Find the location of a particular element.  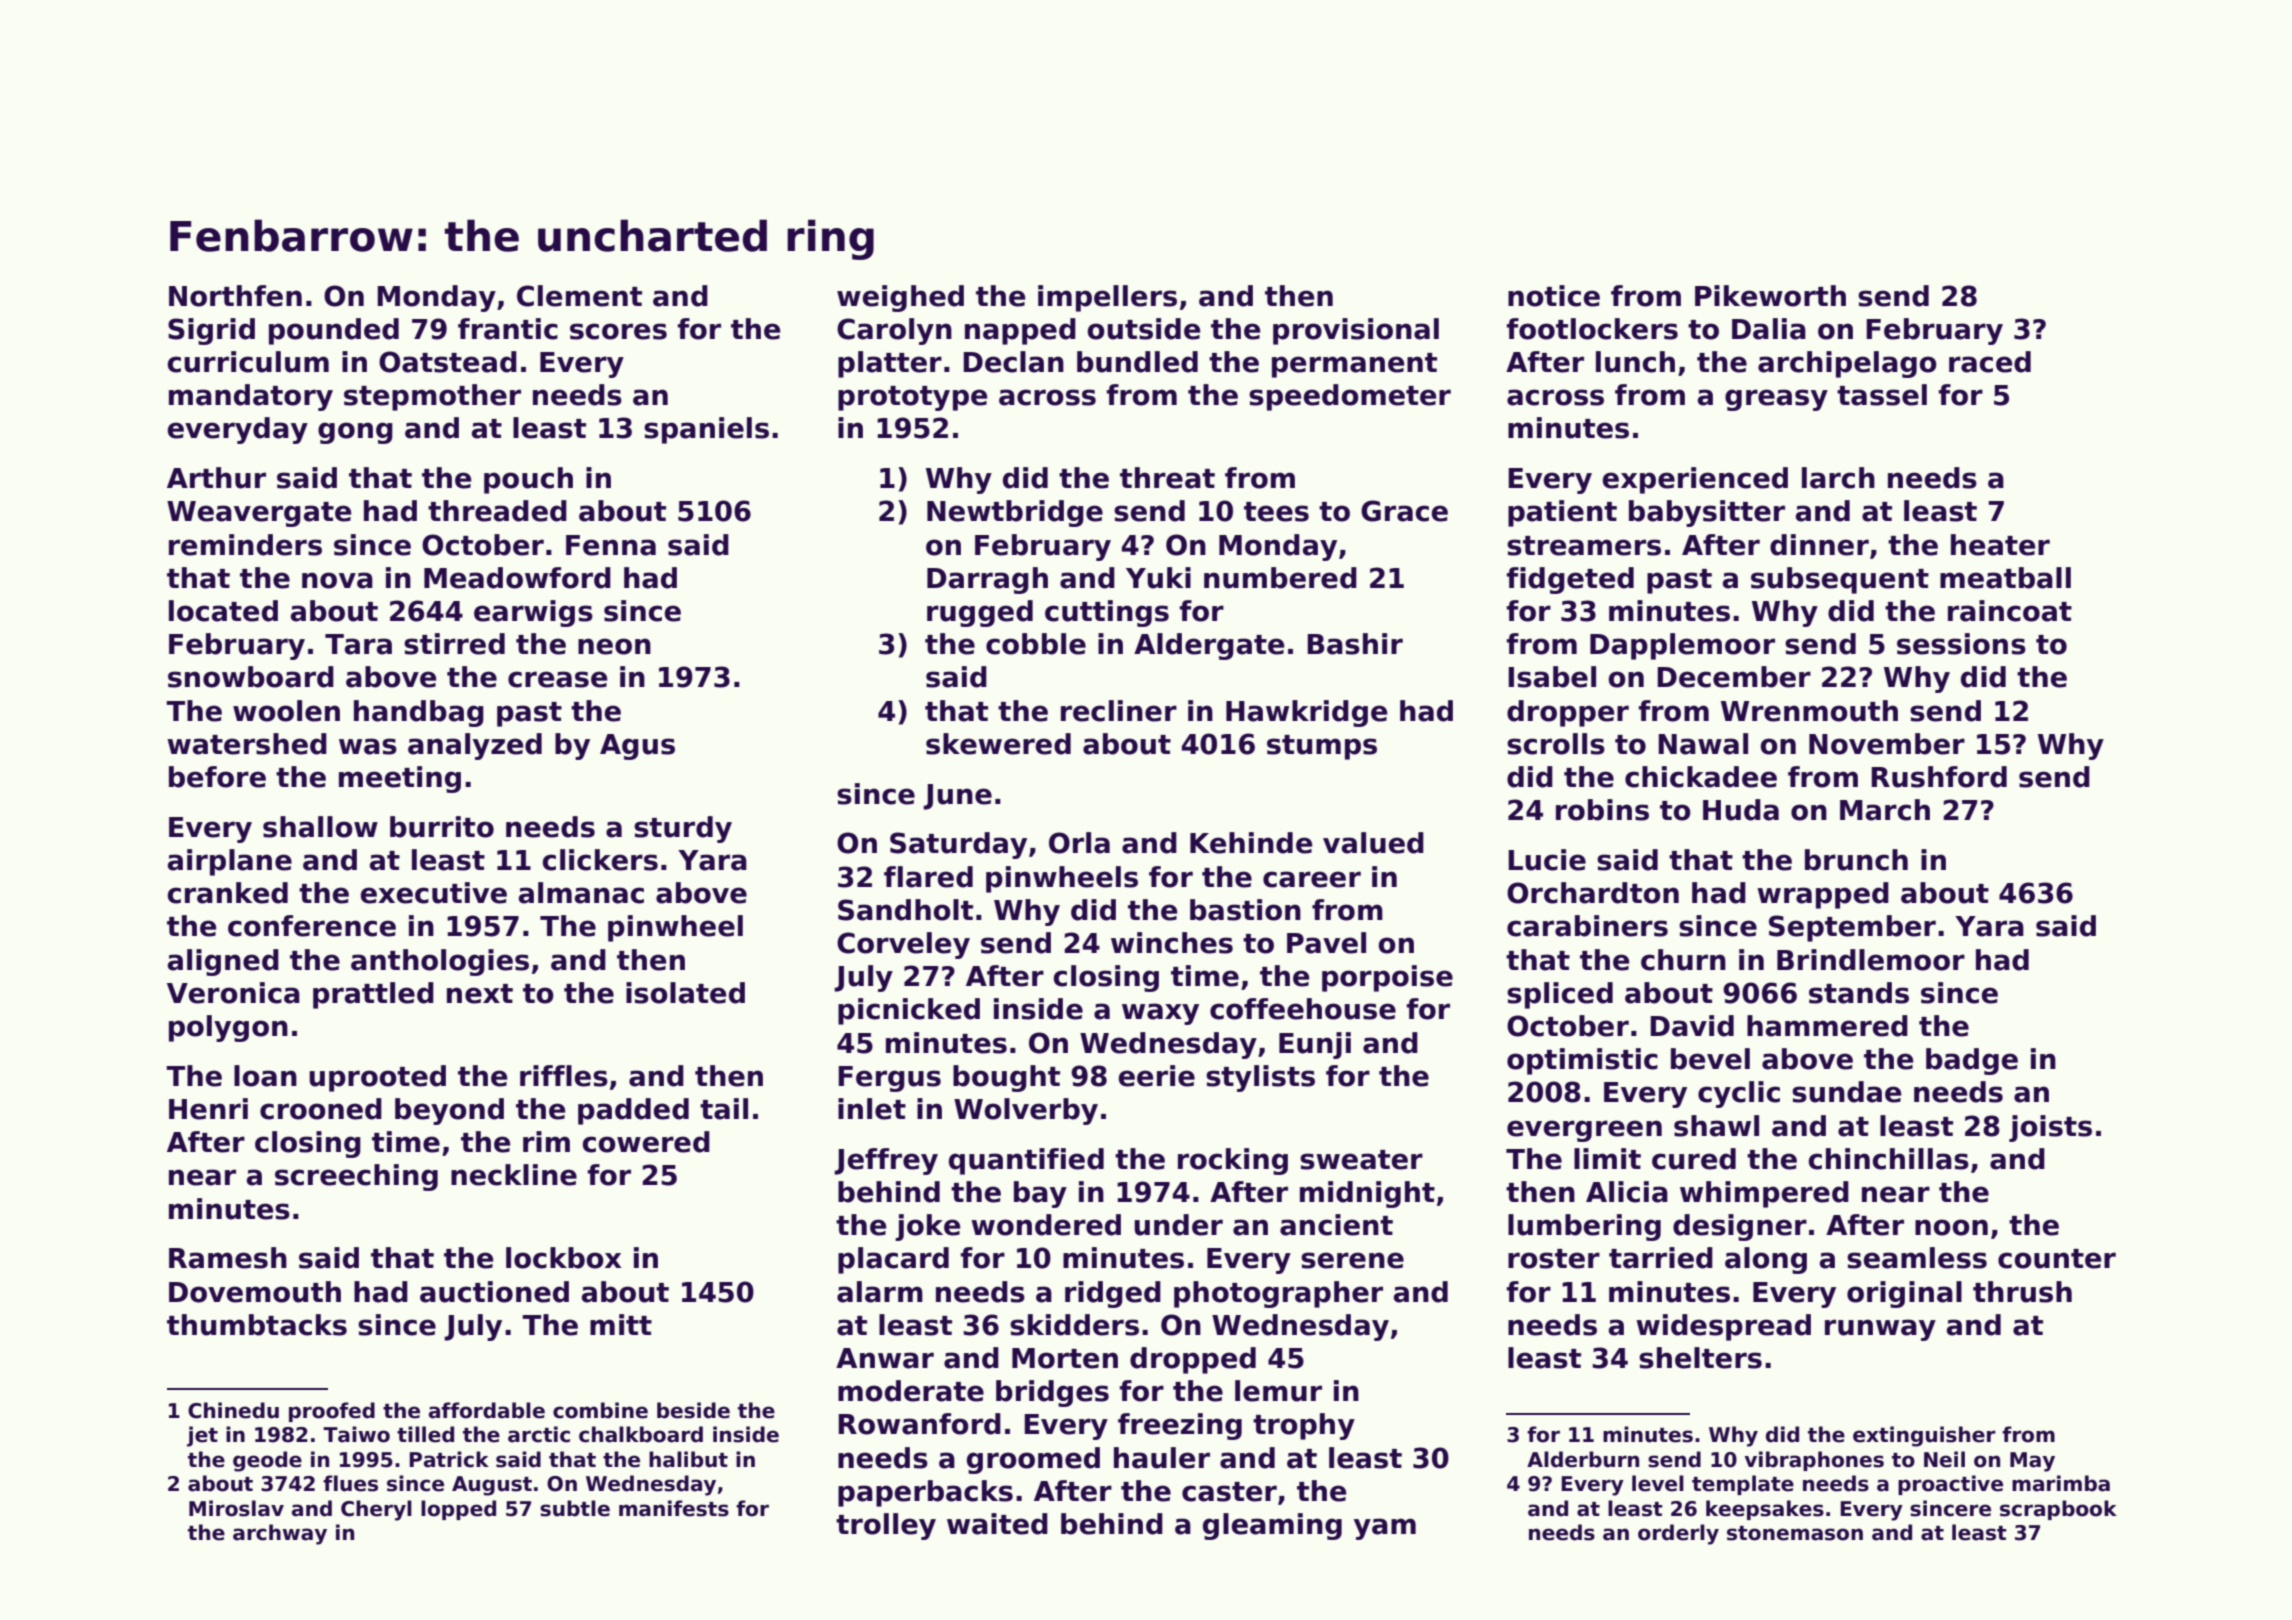

bundled is located at coordinates (1137, 362).
